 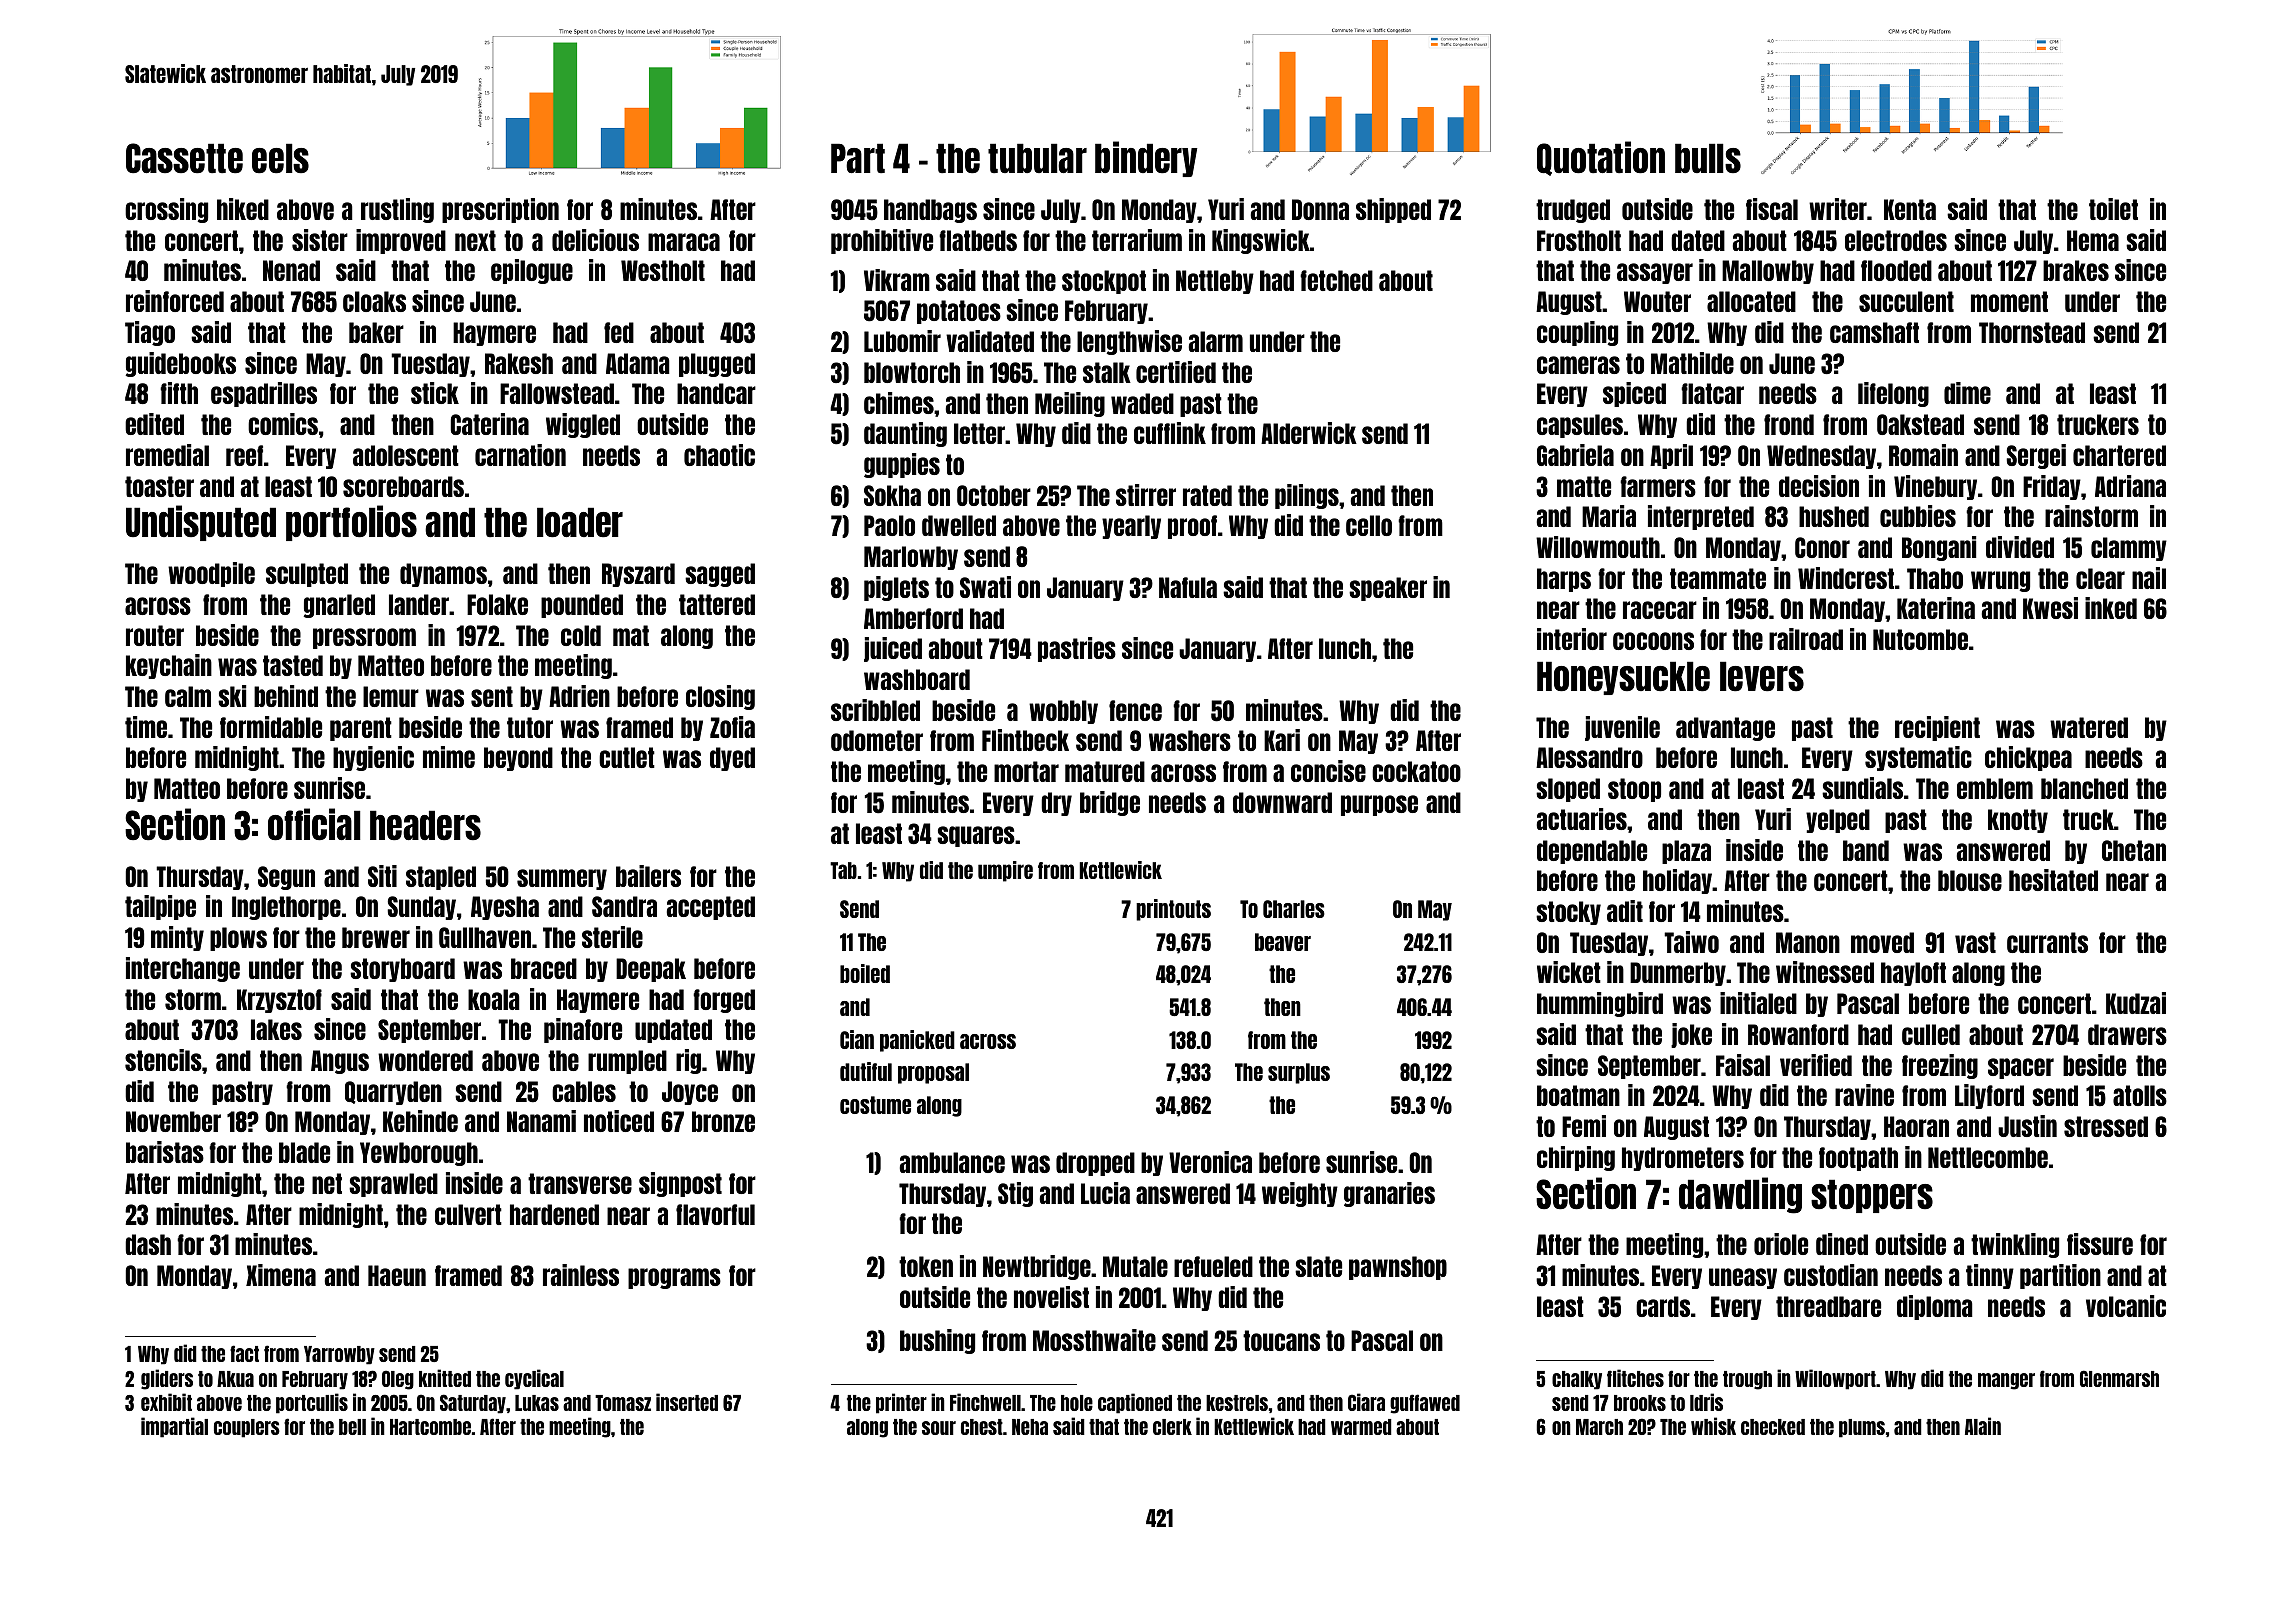 What do you see at coordinates (160, 907) in the page?
I see `tailpipe` at bounding box center [160, 907].
